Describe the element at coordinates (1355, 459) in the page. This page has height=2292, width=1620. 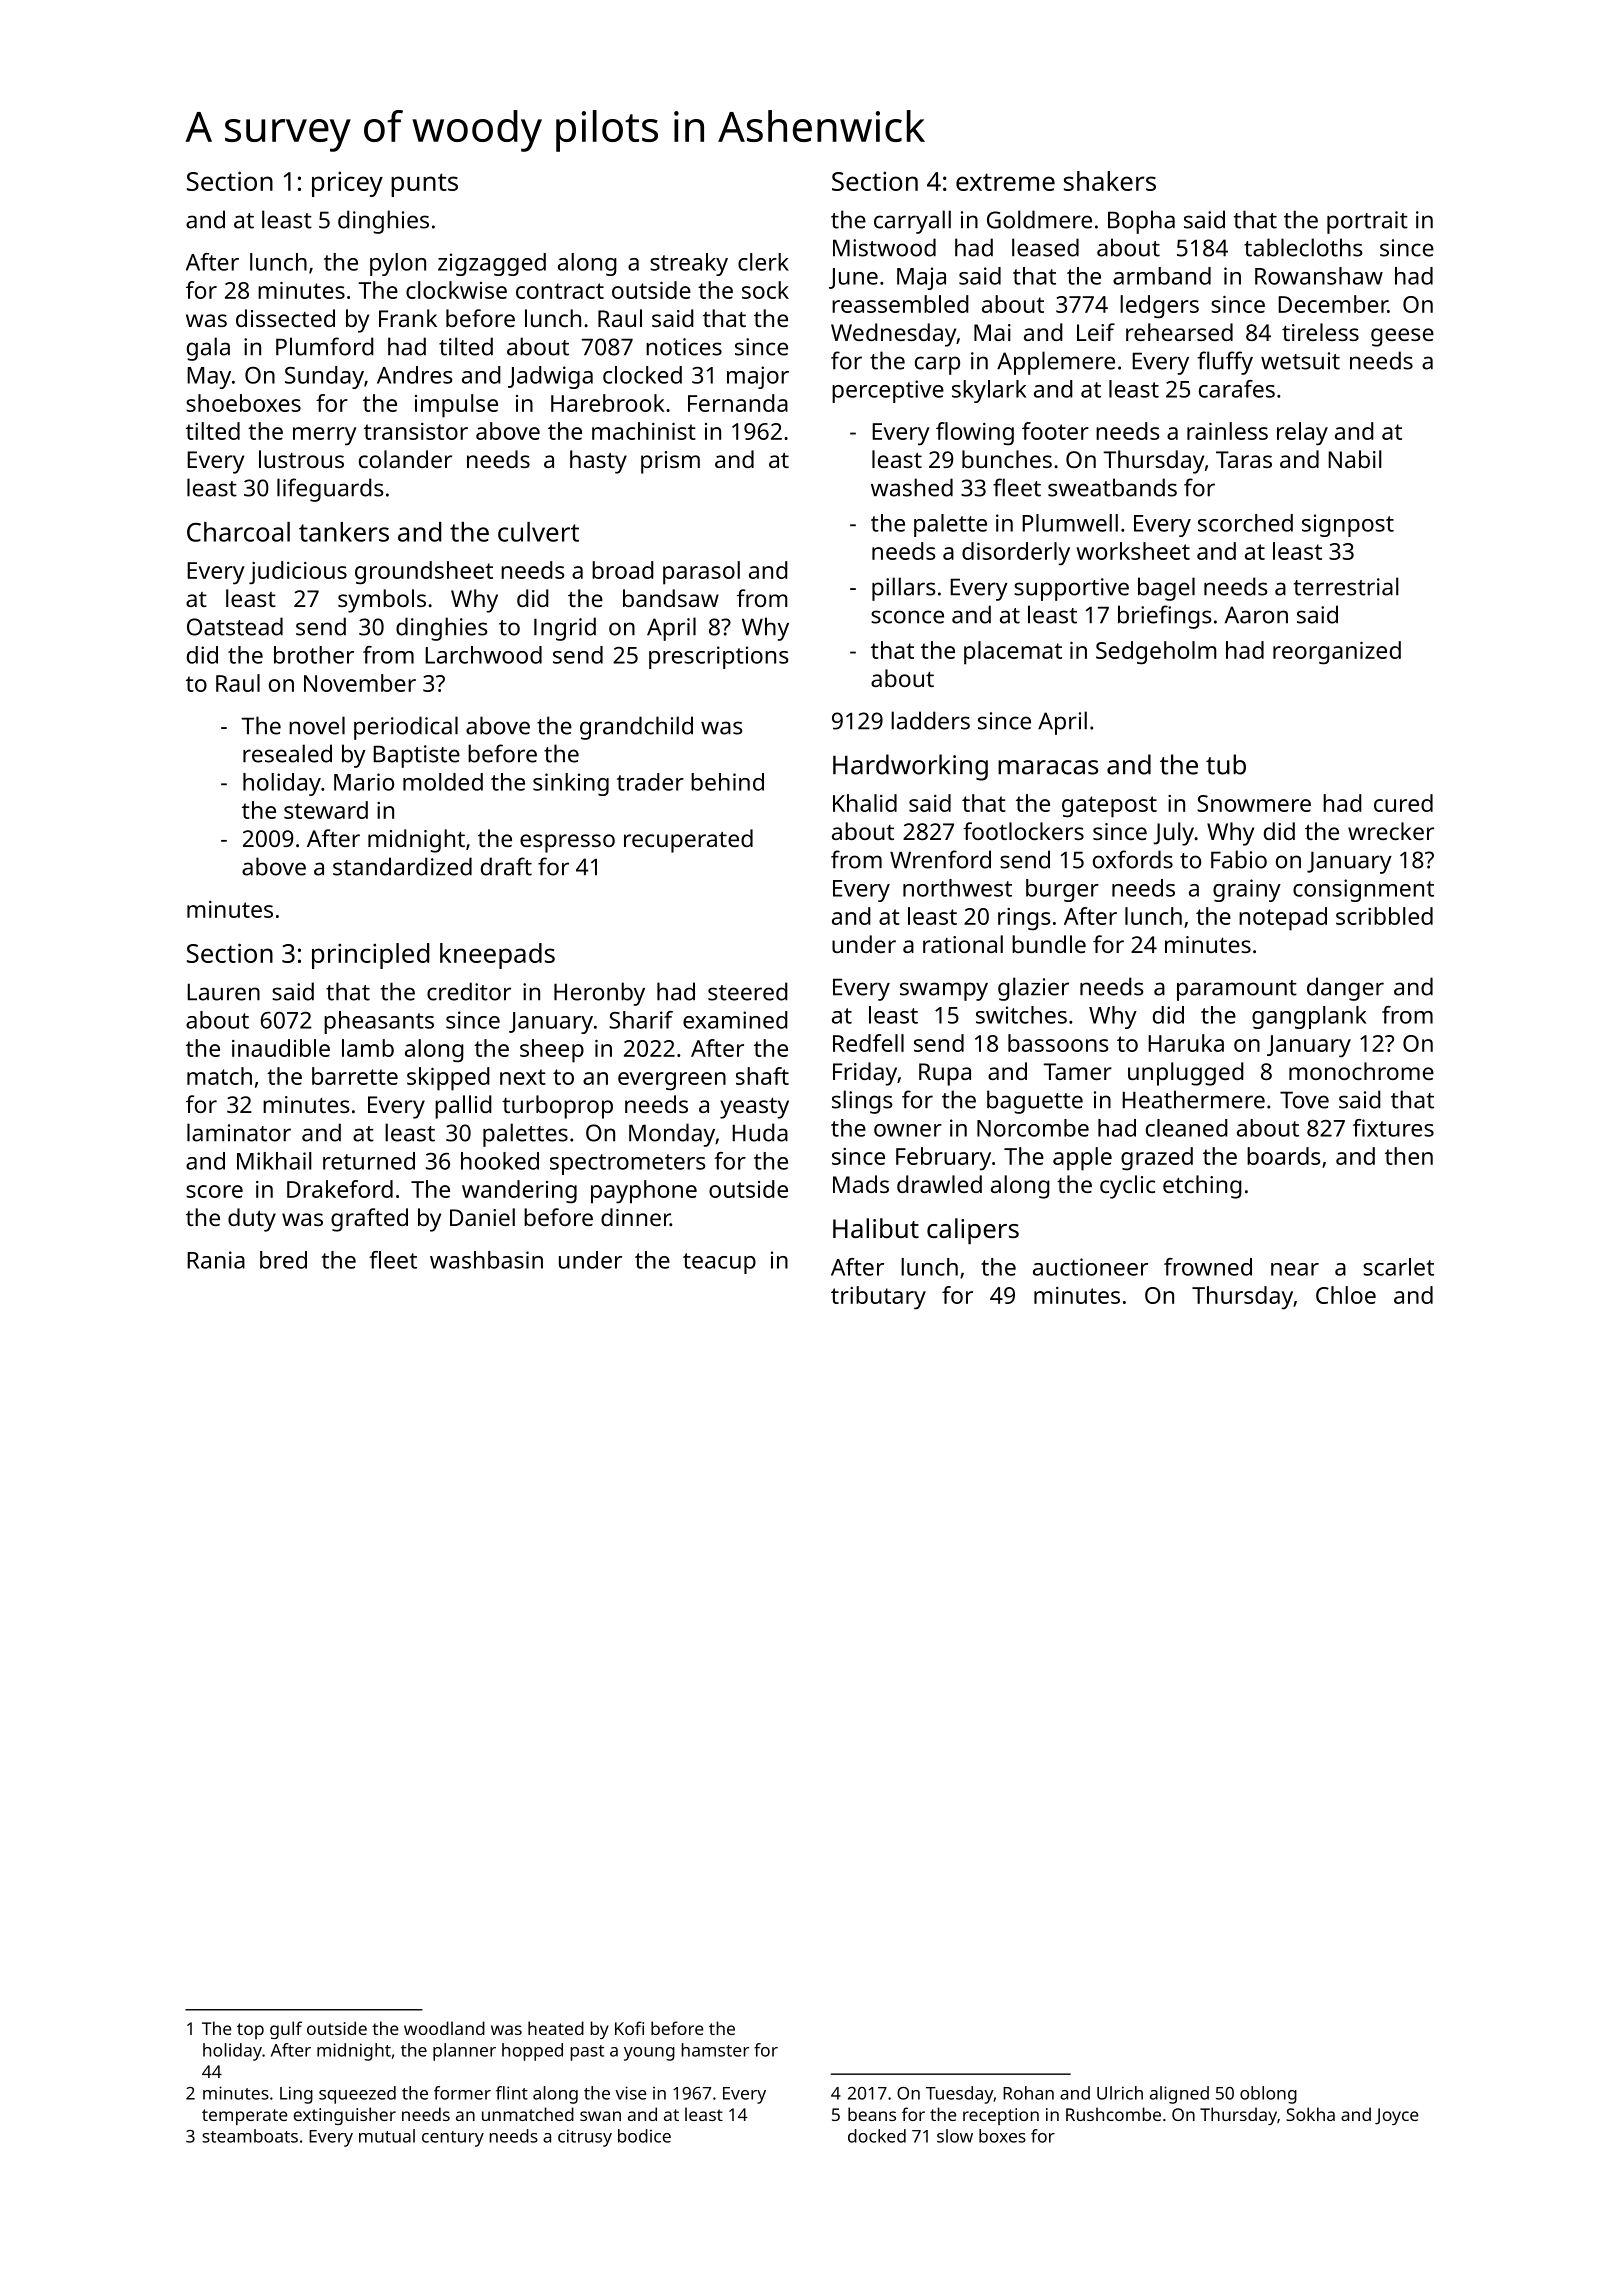
I see `Nabil` at that location.
